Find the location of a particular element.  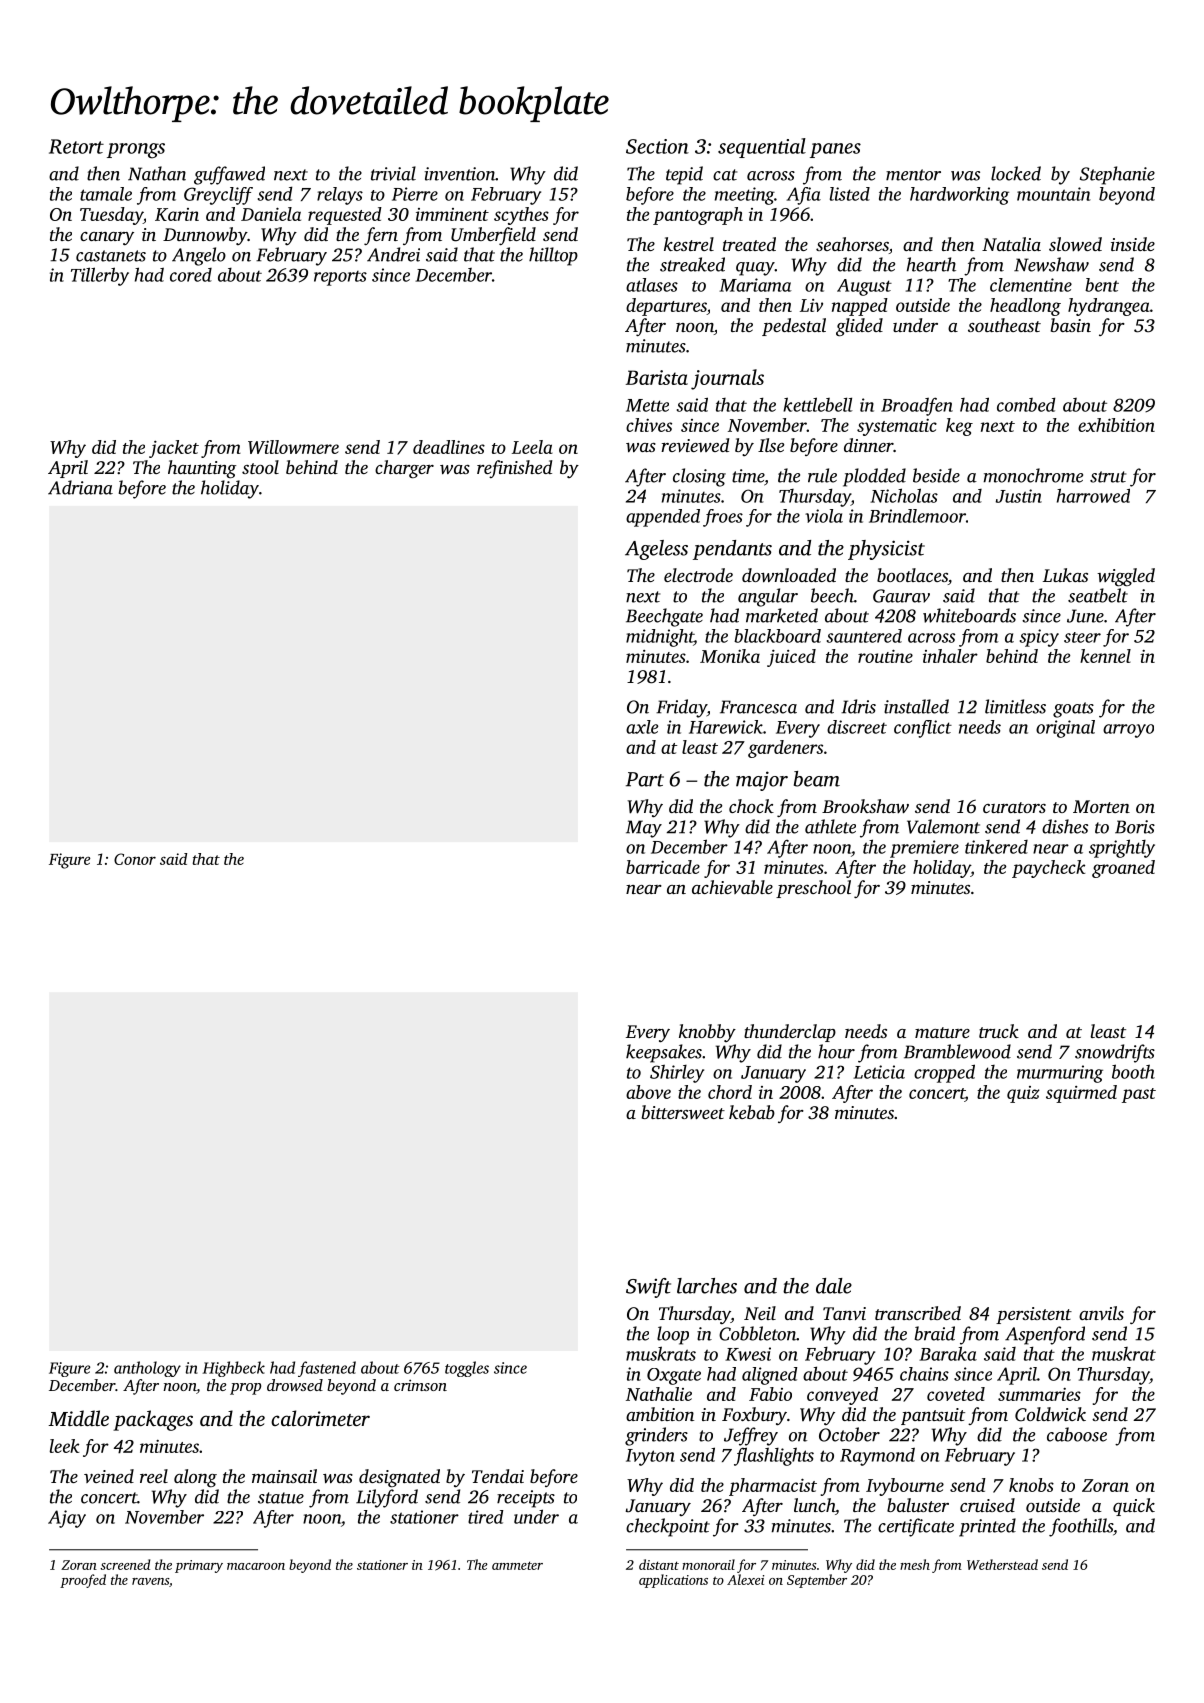

ravens is located at coordinates (150, 1581).
